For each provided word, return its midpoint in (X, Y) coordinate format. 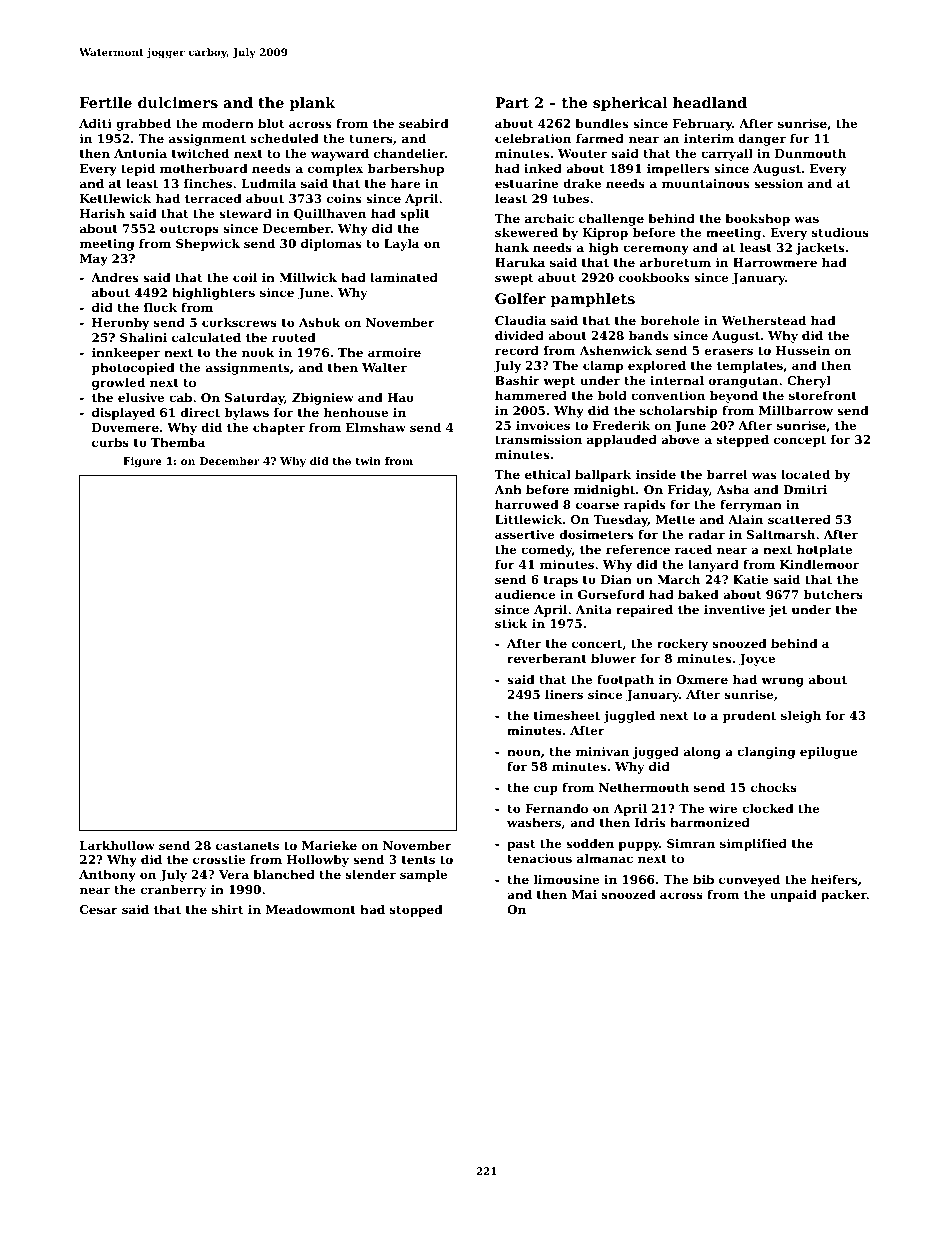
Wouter (582, 153)
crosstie (219, 859)
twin (368, 461)
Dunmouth (810, 153)
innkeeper (126, 354)
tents (418, 860)
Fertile (106, 102)
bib (703, 879)
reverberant (547, 658)
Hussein (803, 350)
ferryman (751, 506)
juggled (629, 717)
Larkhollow (117, 845)
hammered (531, 395)
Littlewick (528, 519)
